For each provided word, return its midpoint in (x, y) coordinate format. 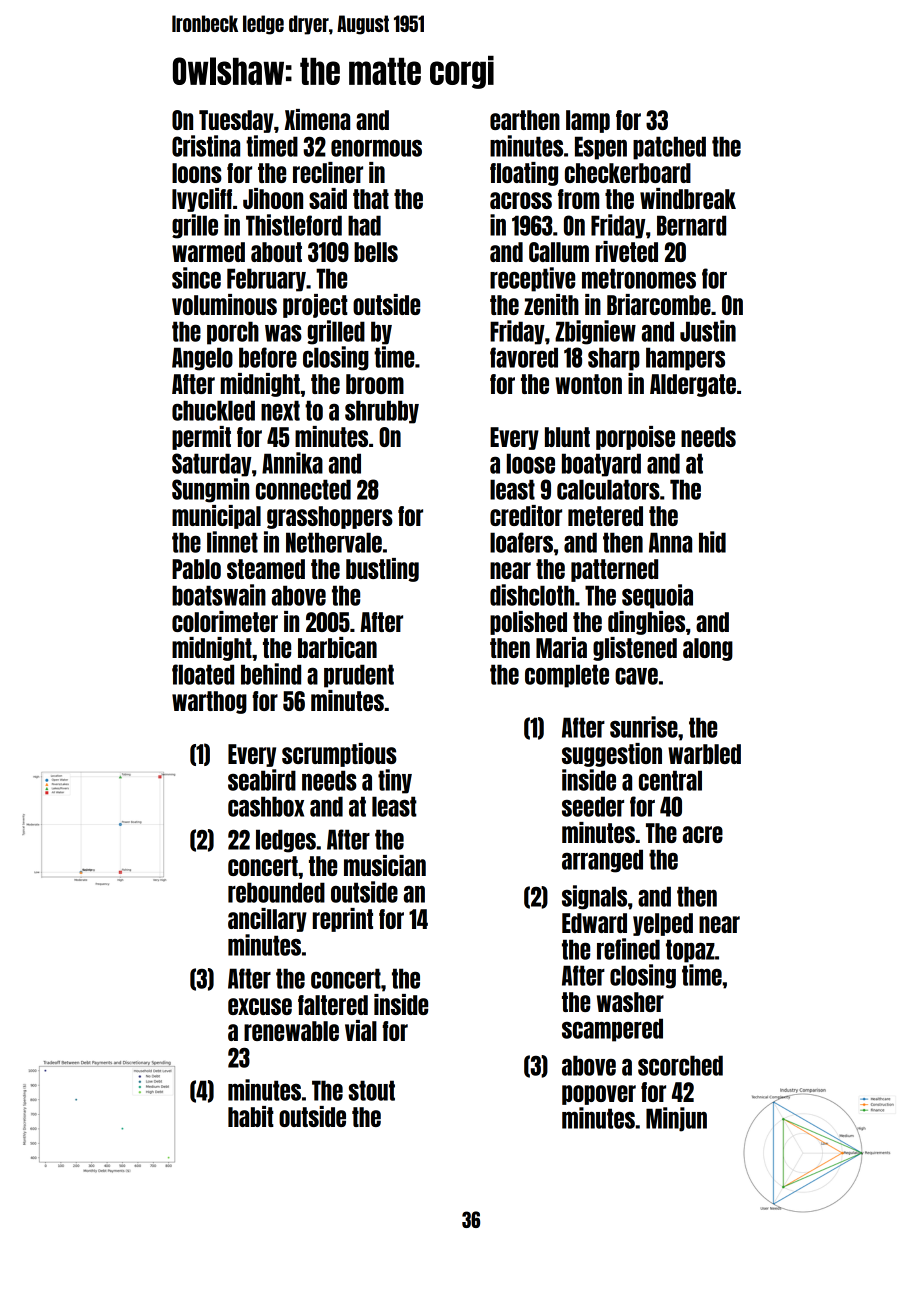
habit (251, 1116)
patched (669, 148)
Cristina (206, 146)
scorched (680, 1065)
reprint (343, 920)
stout (371, 1090)
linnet (232, 542)
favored (524, 357)
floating (524, 174)
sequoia (657, 596)
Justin (708, 331)
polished (528, 623)
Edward (594, 923)
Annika (292, 463)
